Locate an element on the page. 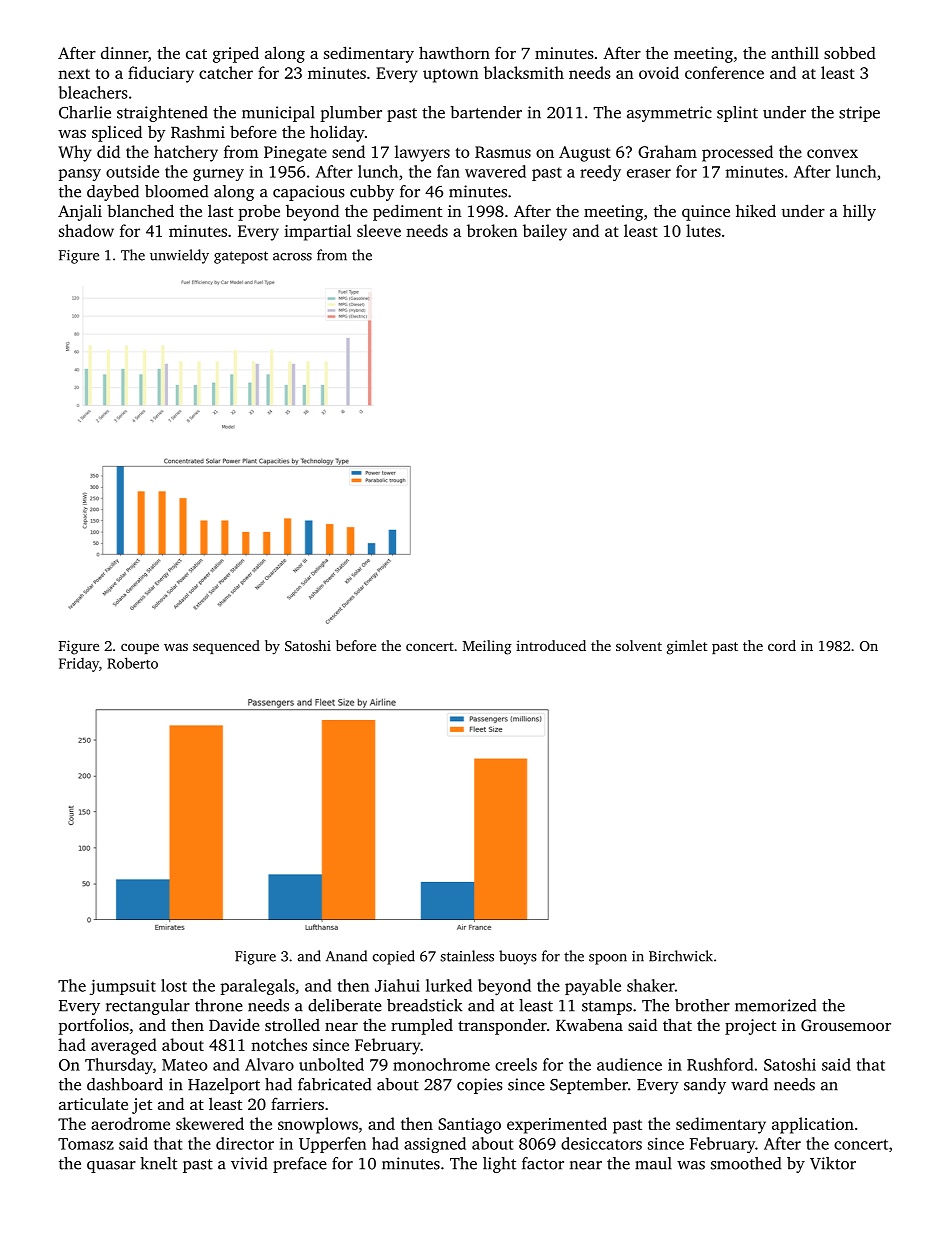 The width and height of the image is (952, 1233). lost is located at coordinates (174, 985).
